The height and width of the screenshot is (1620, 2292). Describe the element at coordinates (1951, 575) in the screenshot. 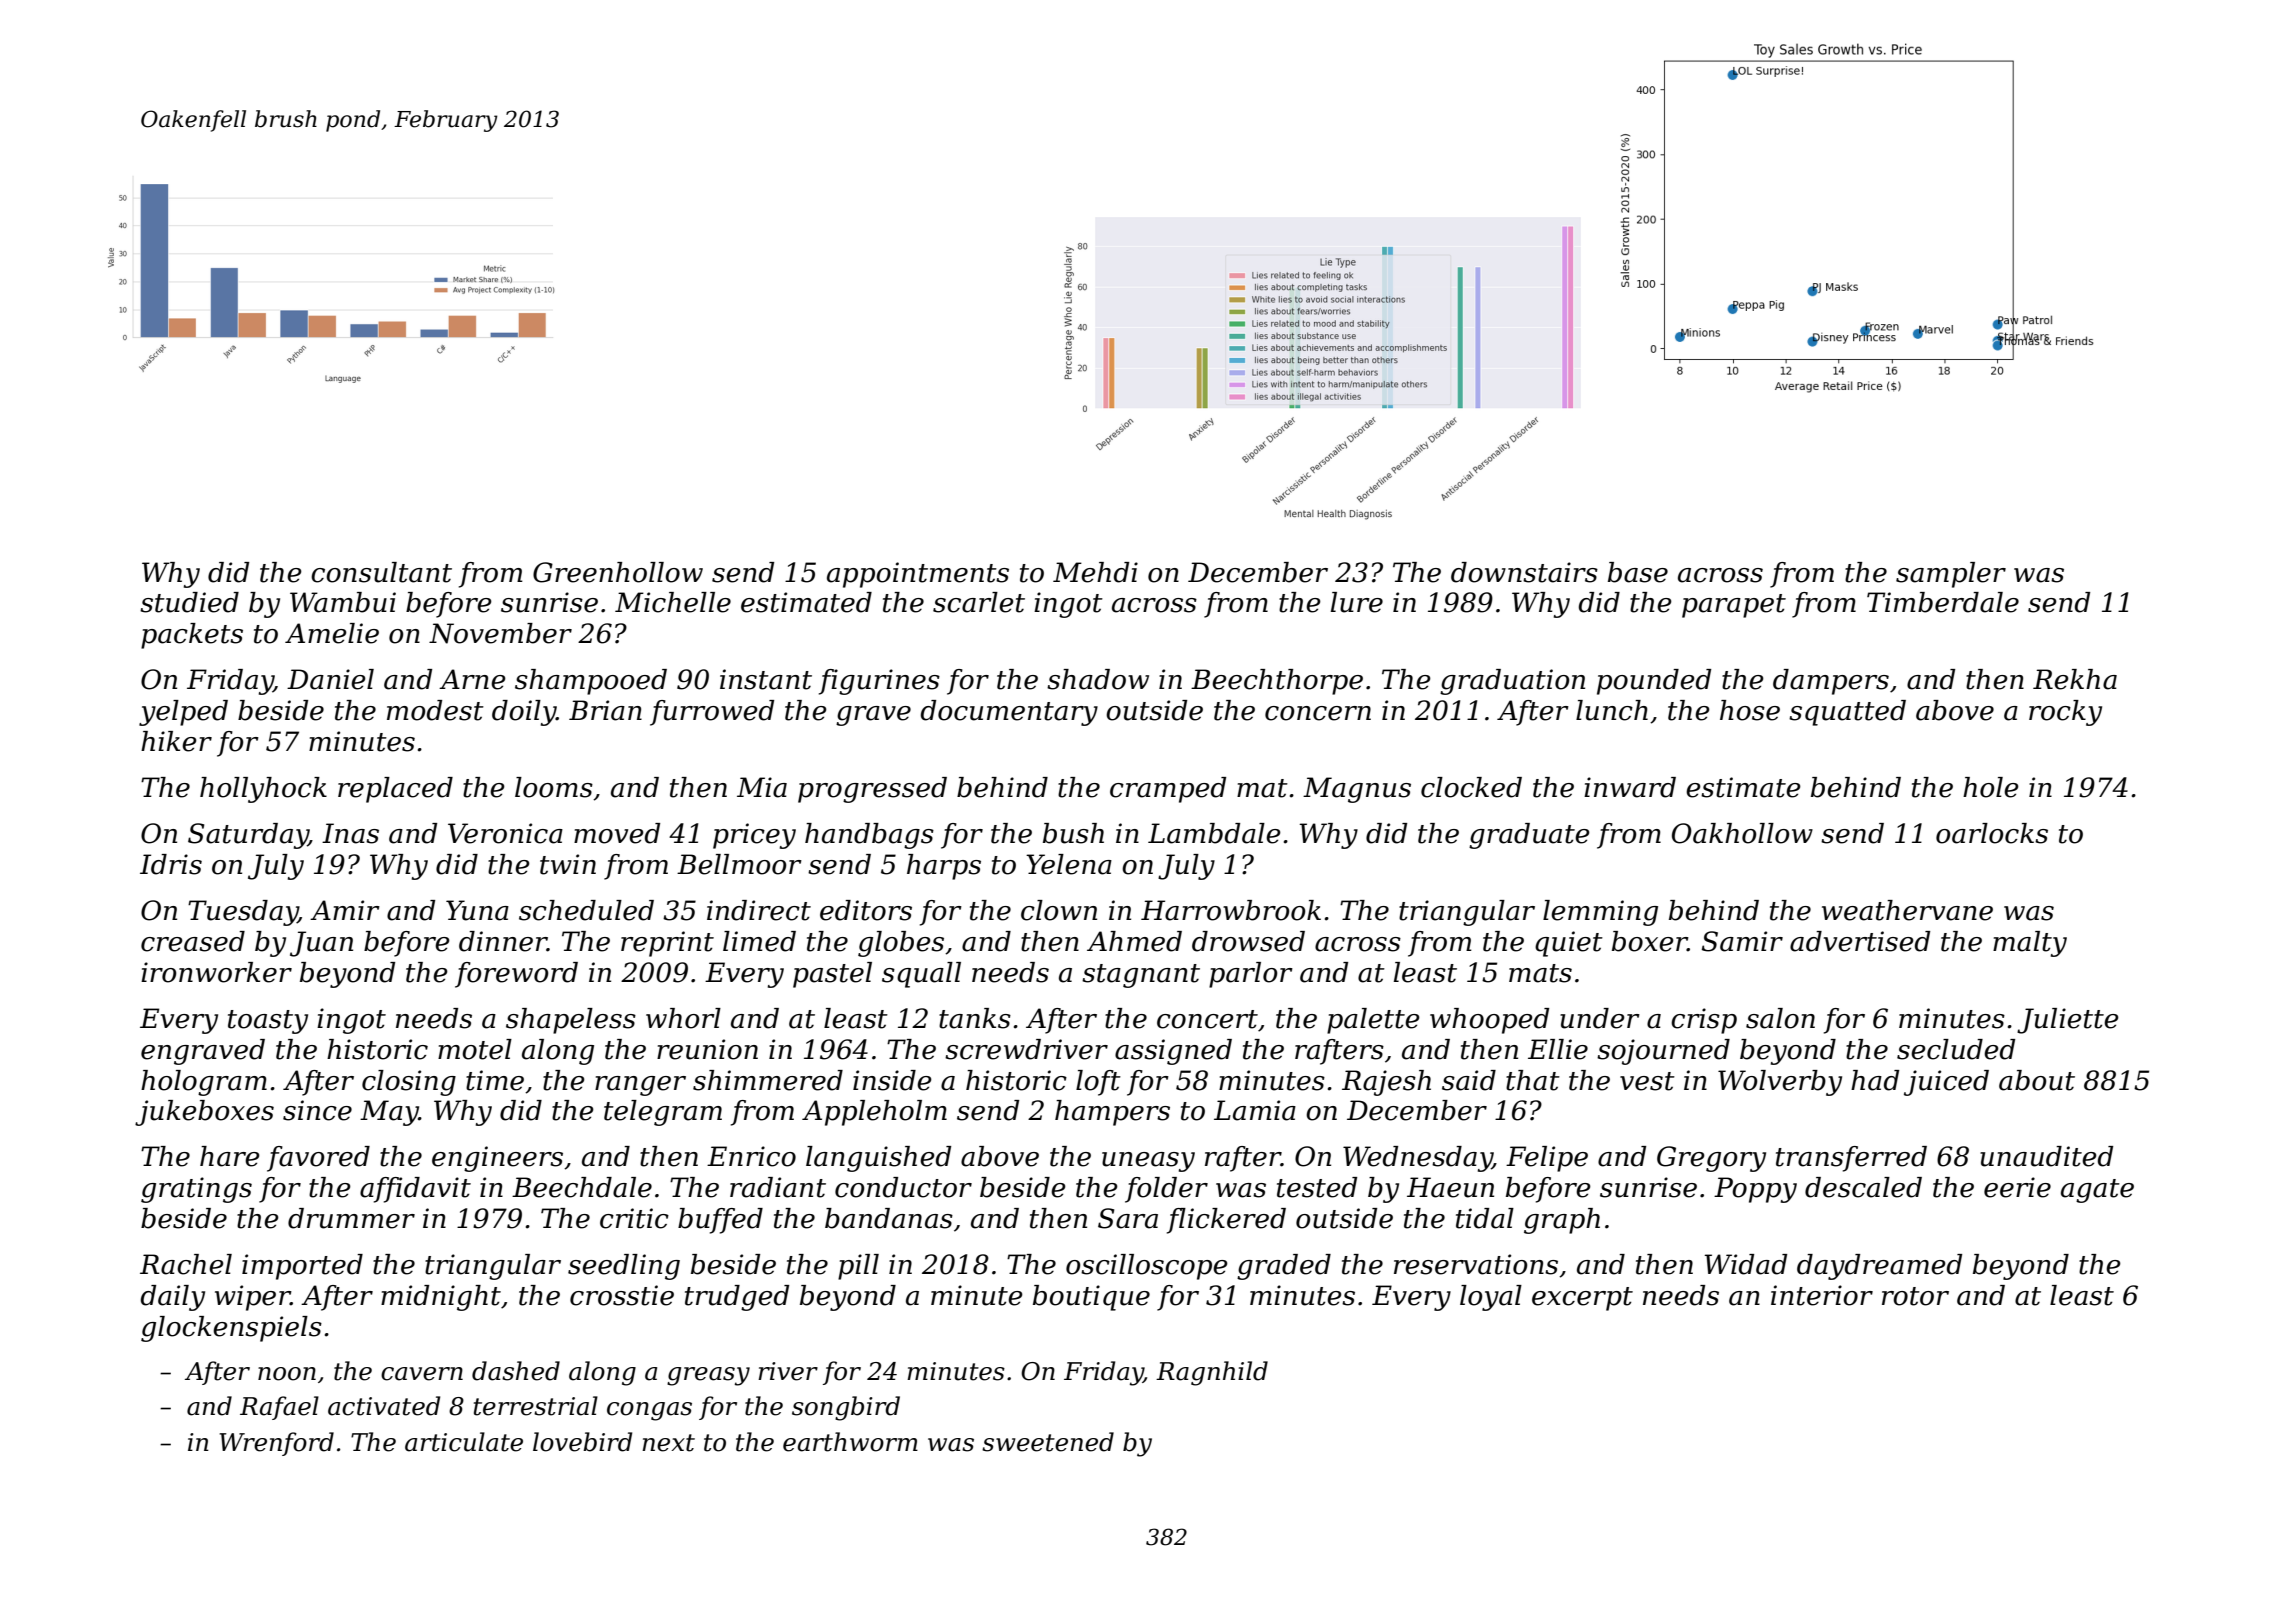

I see `sampler` at that location.
